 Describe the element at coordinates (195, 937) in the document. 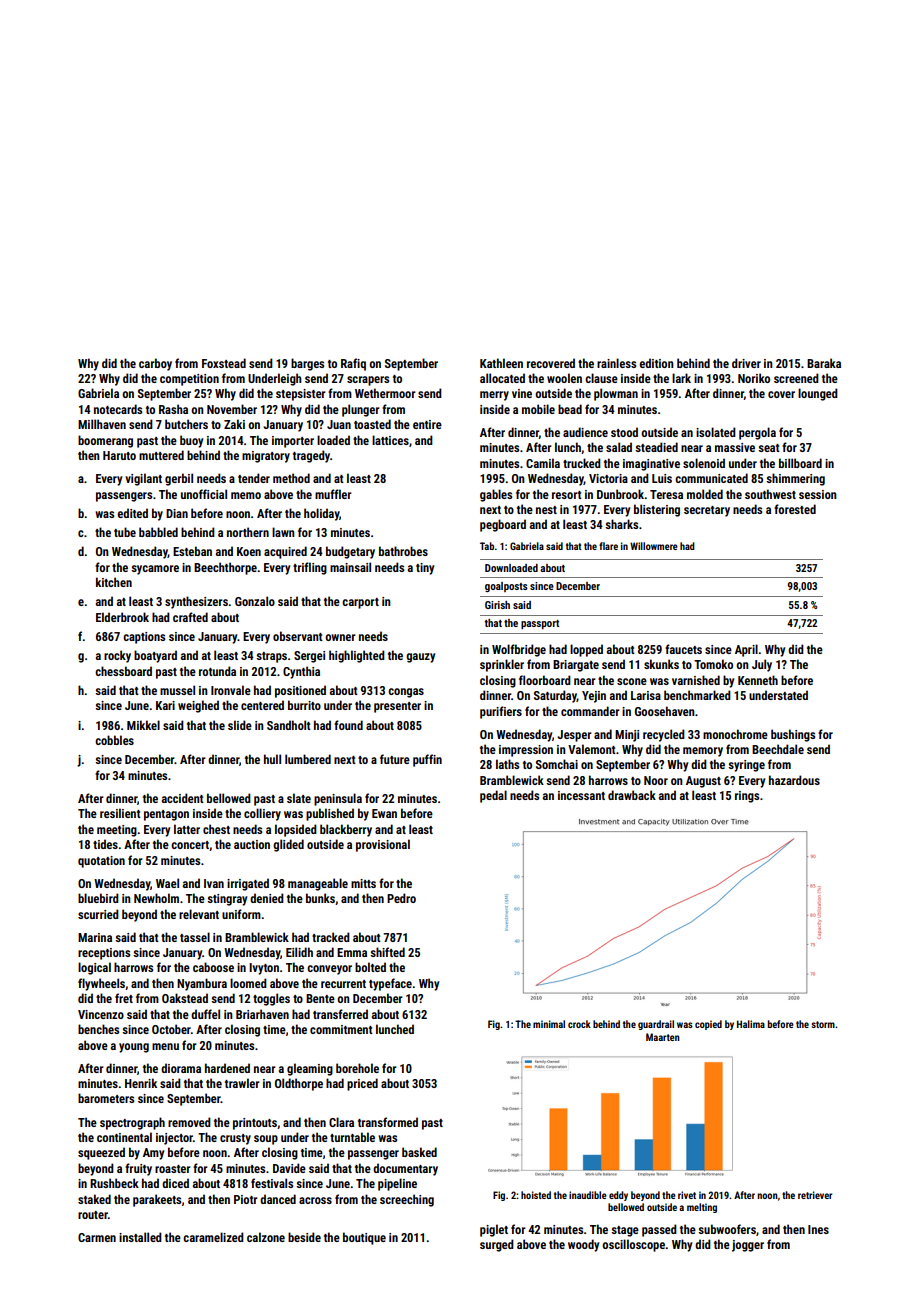

I see `tassel` at that location.
